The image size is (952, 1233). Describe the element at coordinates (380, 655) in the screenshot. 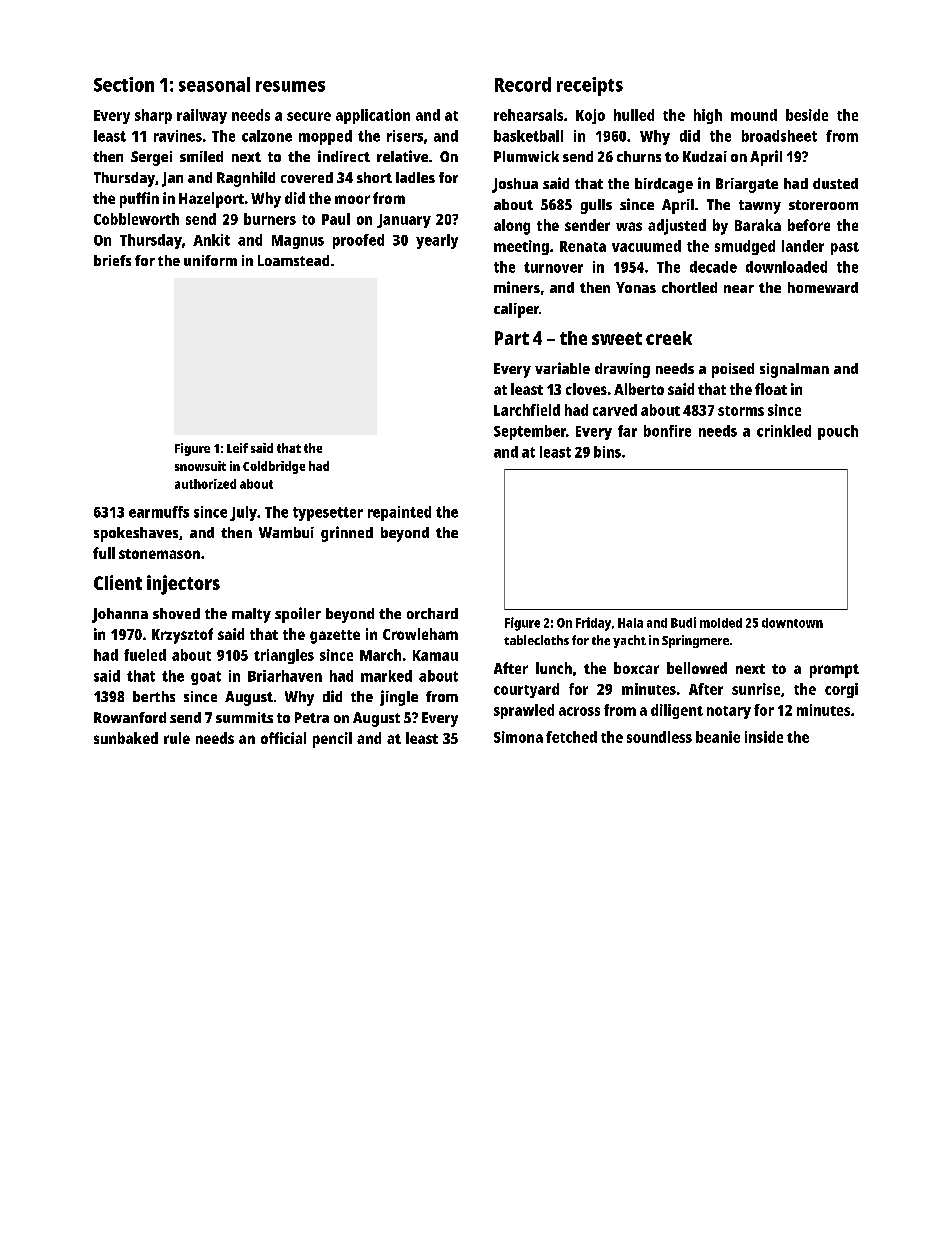

I see `March` at that location.
